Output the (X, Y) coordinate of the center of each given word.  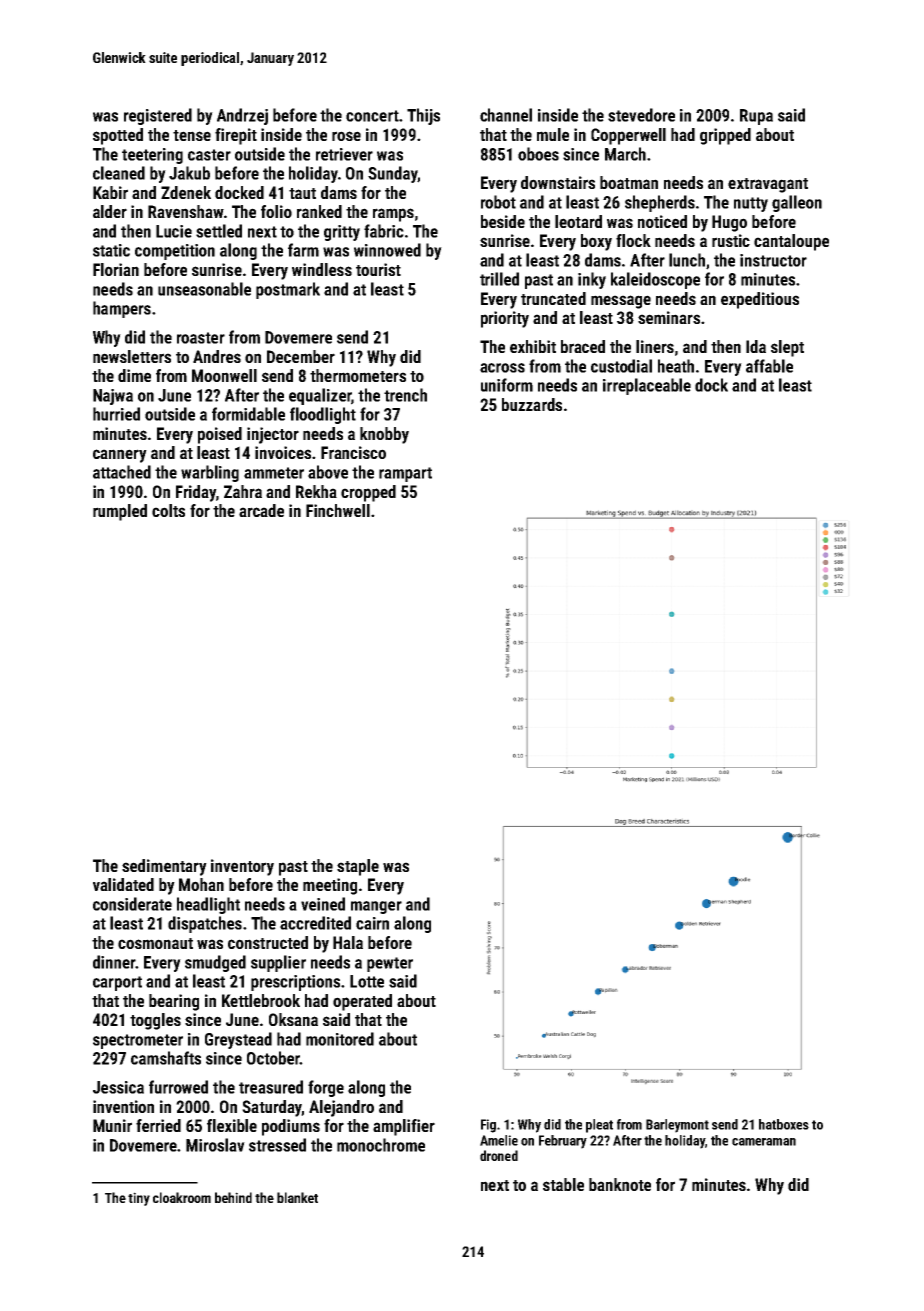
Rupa (756, 117)
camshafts (166, 1058)
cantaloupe (791, 242)
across (502, 368)
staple (358, 867)
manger (376, 907)
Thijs (423, 116)
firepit (236, 136)
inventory (242, 867)
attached (122, 472)
